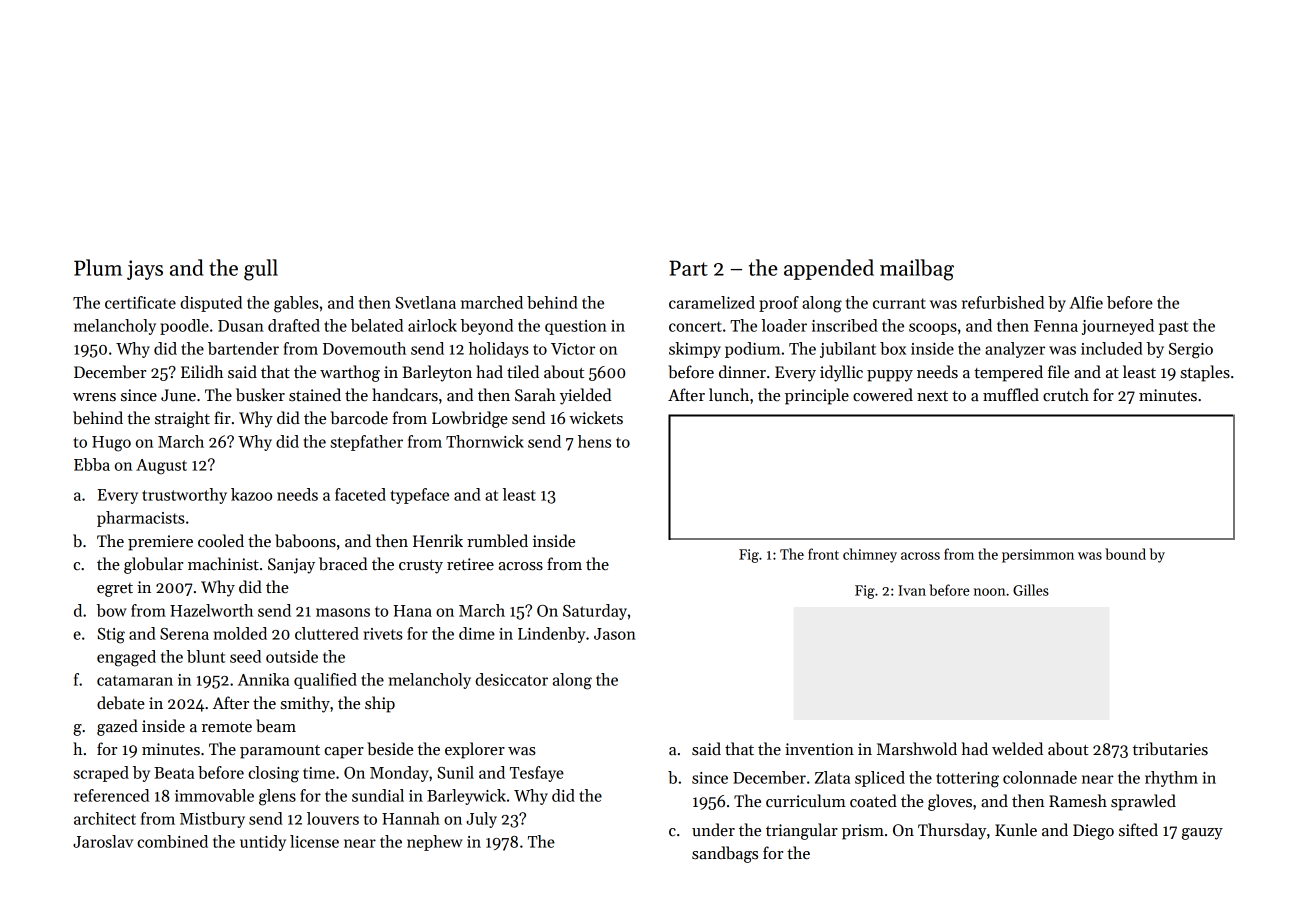 The image size is (1308, 924). Describe the element at coordinates (94, 397) in the screenshot. I see `wrens` at that location.
